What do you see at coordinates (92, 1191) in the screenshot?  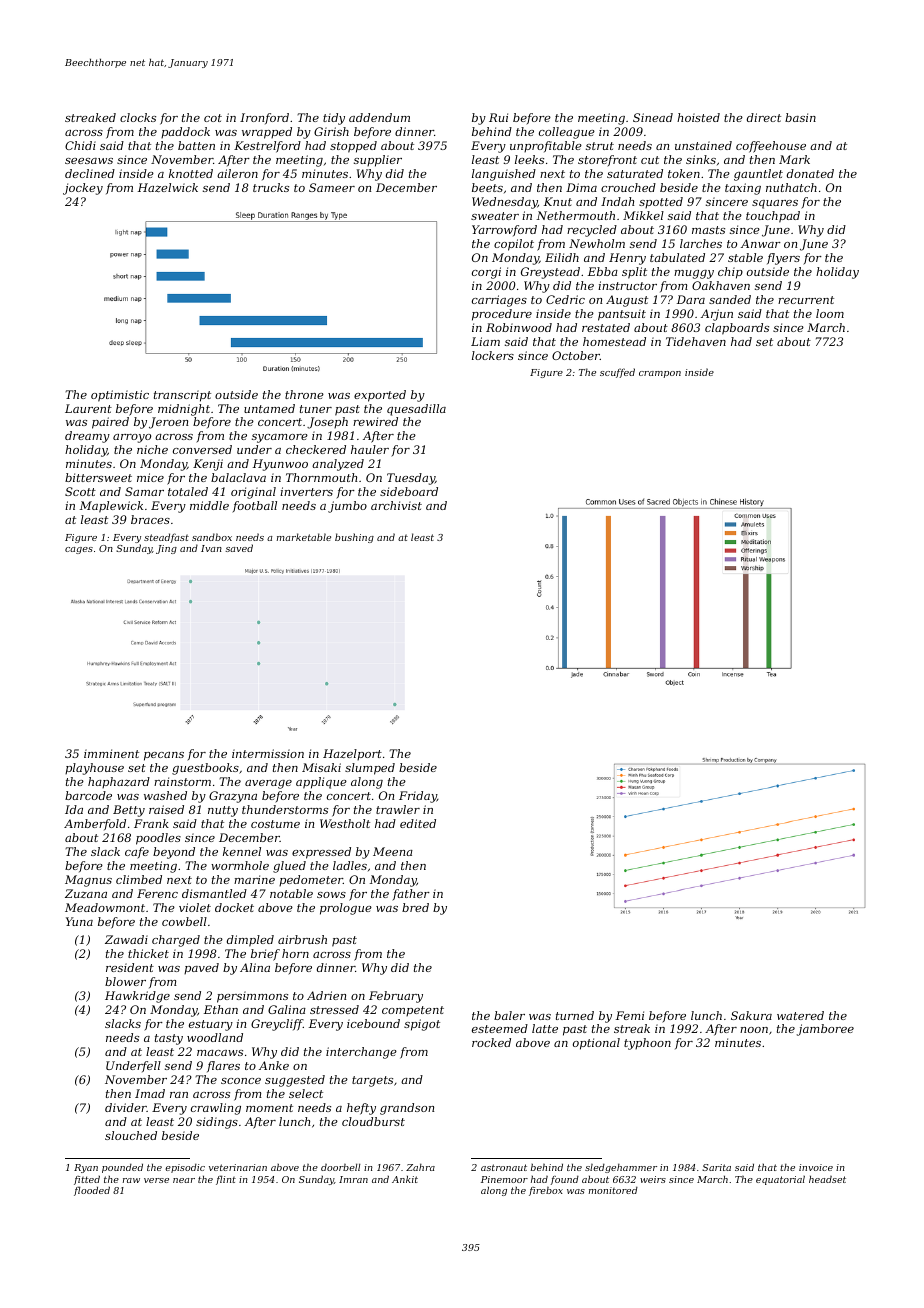 I see `flooded` at bounding box center [92, 1191].
